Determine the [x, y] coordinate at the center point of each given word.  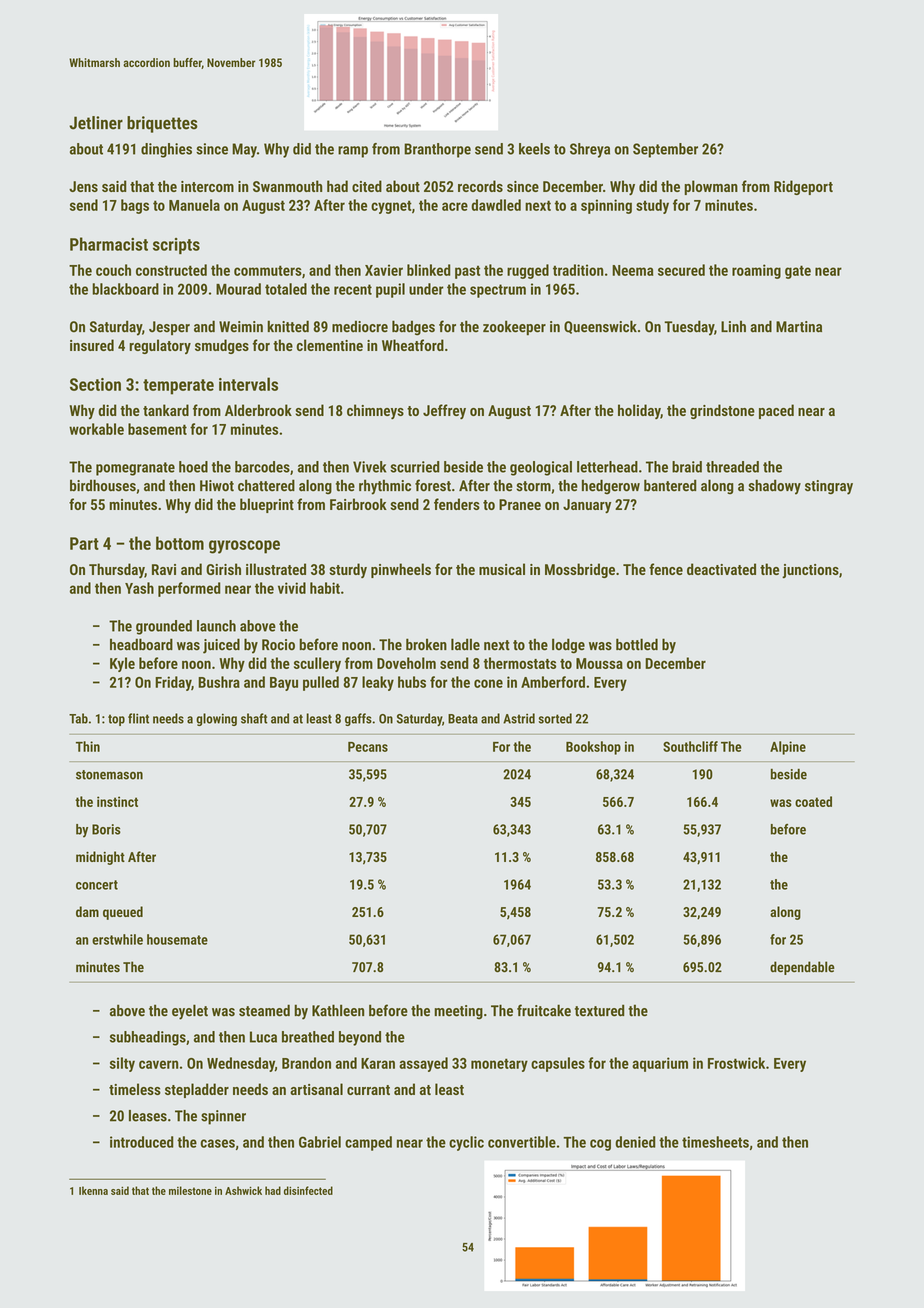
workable [96, 429]
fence [666, 569]
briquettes [162, 124]
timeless [135, 1089]
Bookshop [593, 748]
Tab [78, 718]
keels [534, 149]
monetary [499, 1065]
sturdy [348, 570]
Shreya [590, 150]
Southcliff [690, 746]
